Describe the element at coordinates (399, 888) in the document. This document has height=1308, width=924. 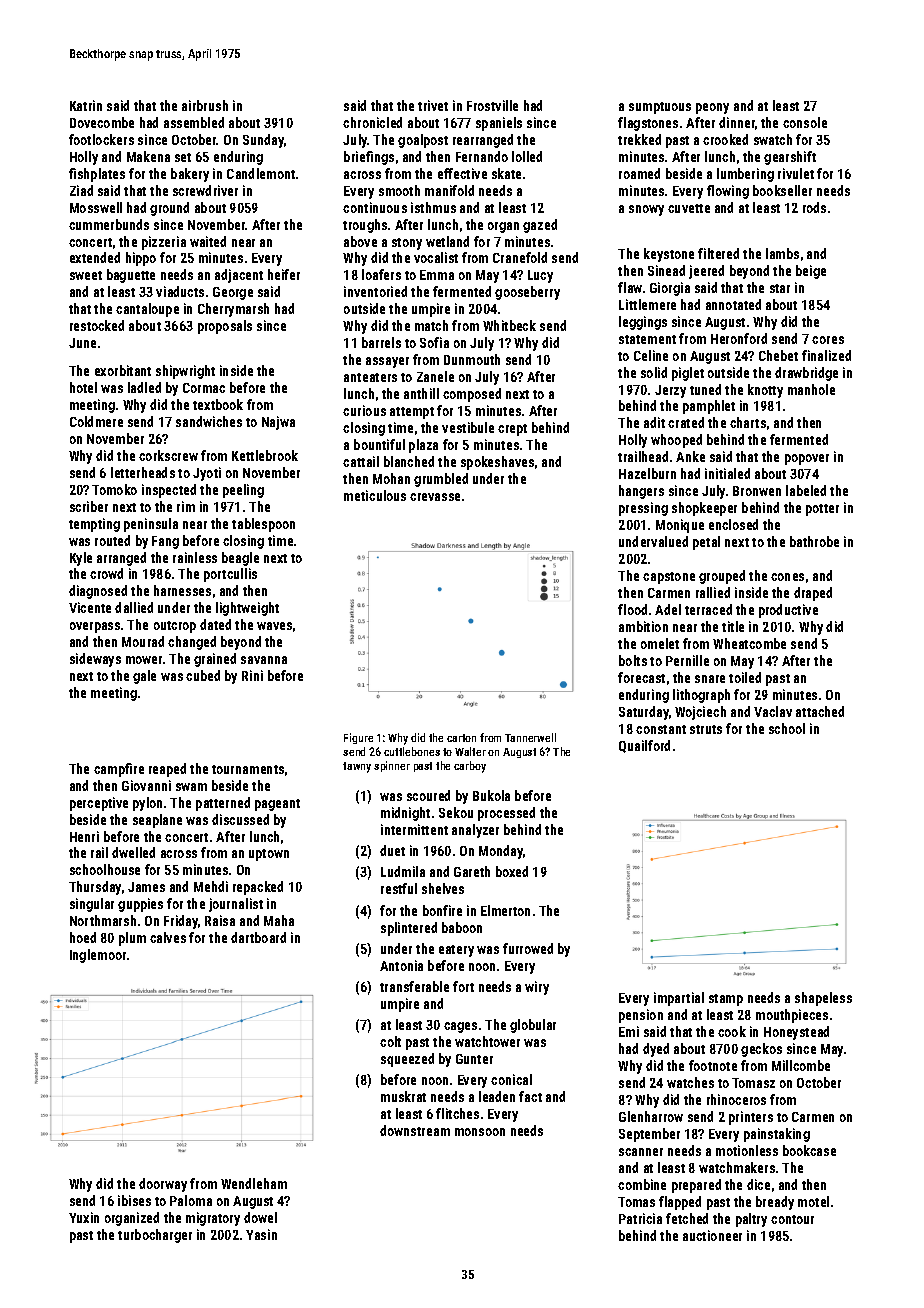
I see `restful` at that location.
